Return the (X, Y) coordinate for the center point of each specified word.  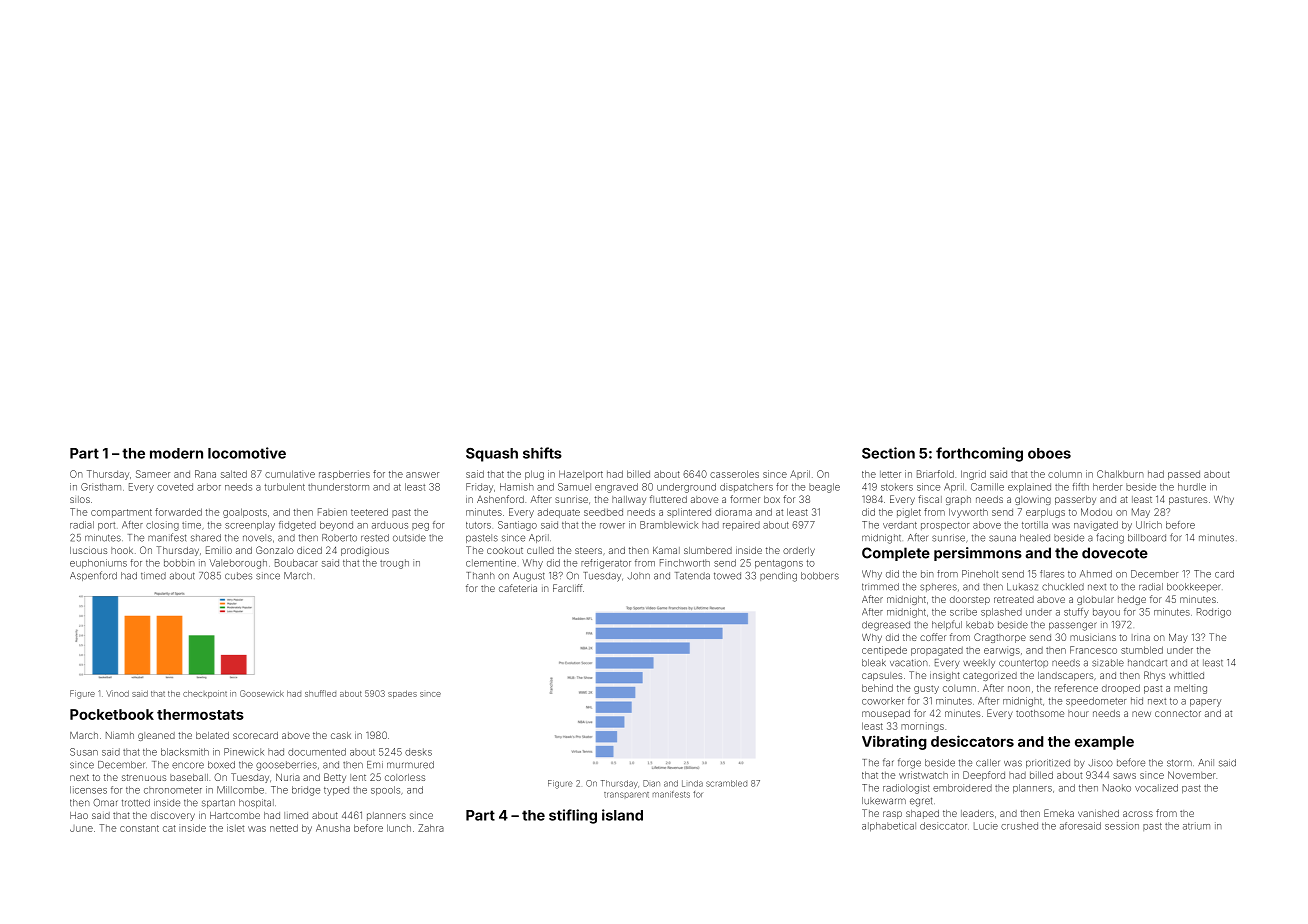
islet (235, 828)
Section (888, 453)
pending (778, 577)
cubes (238, 576)
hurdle (1192, 487)
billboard (1147, 538)
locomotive (247, 453)
